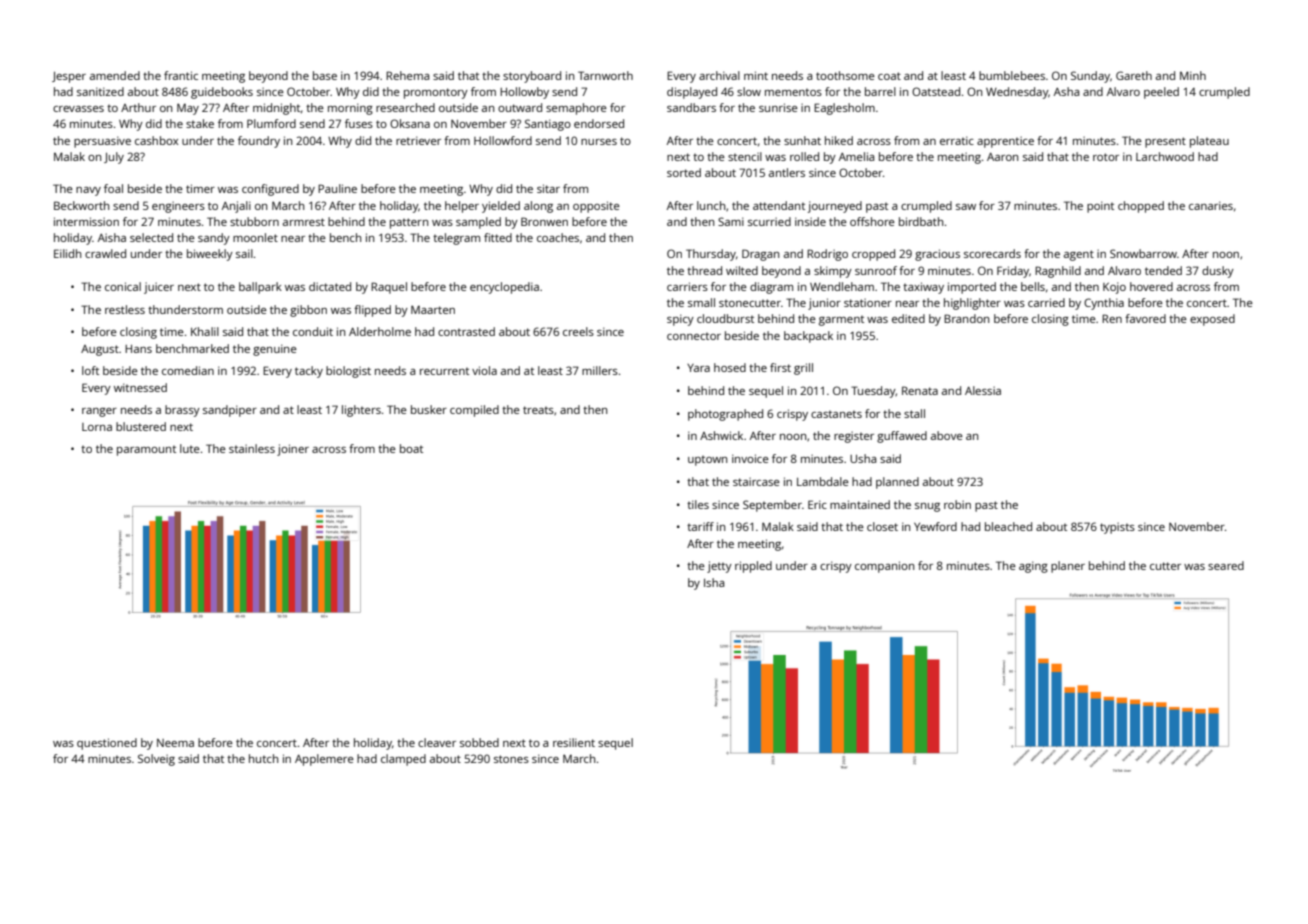 Image resolution: width=1308 pixels, height=924 pixels. What do you see at coordinates (380, 331) in the page?
I see `Alderholme` at bounding box center [380, 331].
